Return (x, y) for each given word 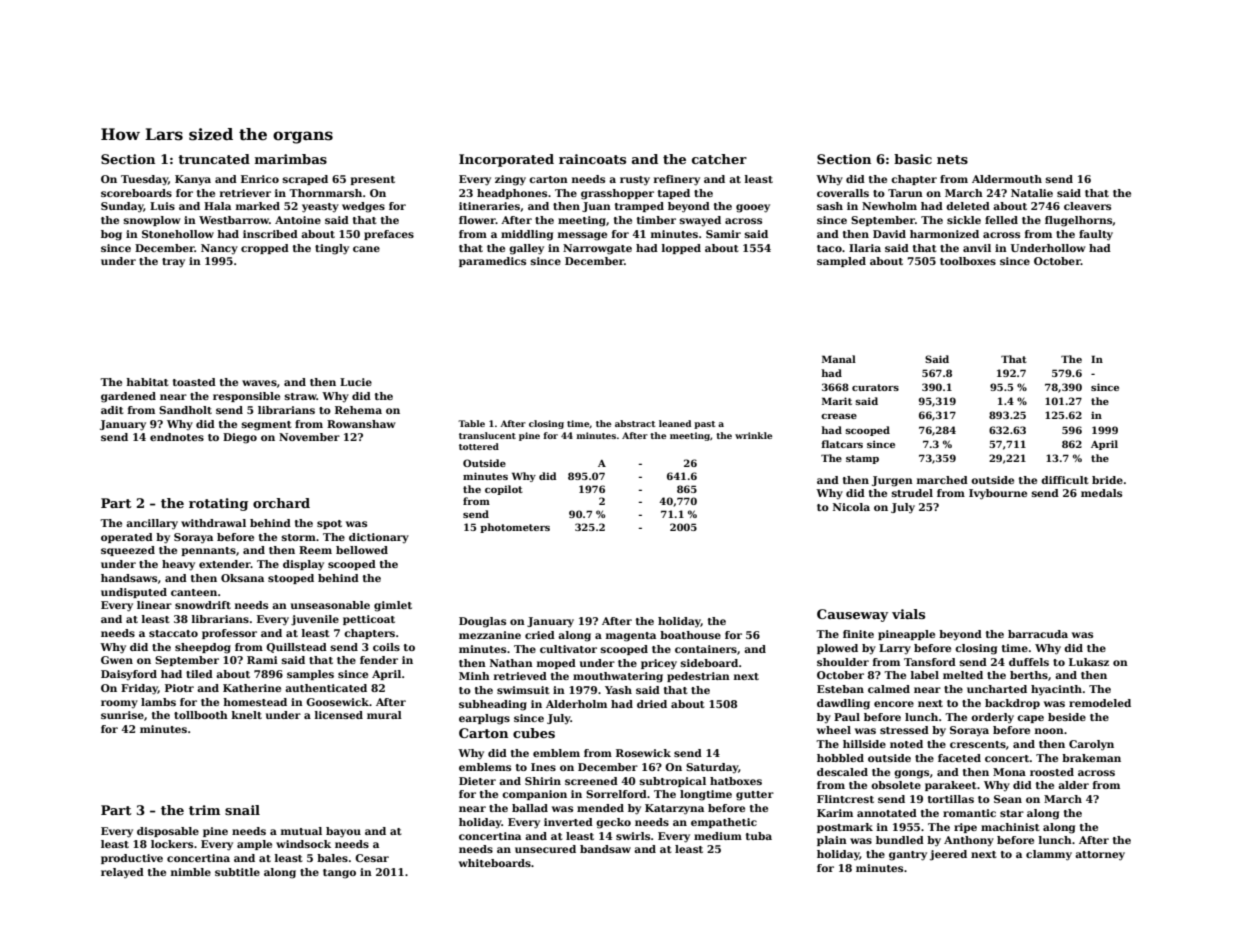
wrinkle (753, 435)
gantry (908, 856)
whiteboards (495, 863)
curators (875, 387)
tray (173, 263)
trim (204, 810)
